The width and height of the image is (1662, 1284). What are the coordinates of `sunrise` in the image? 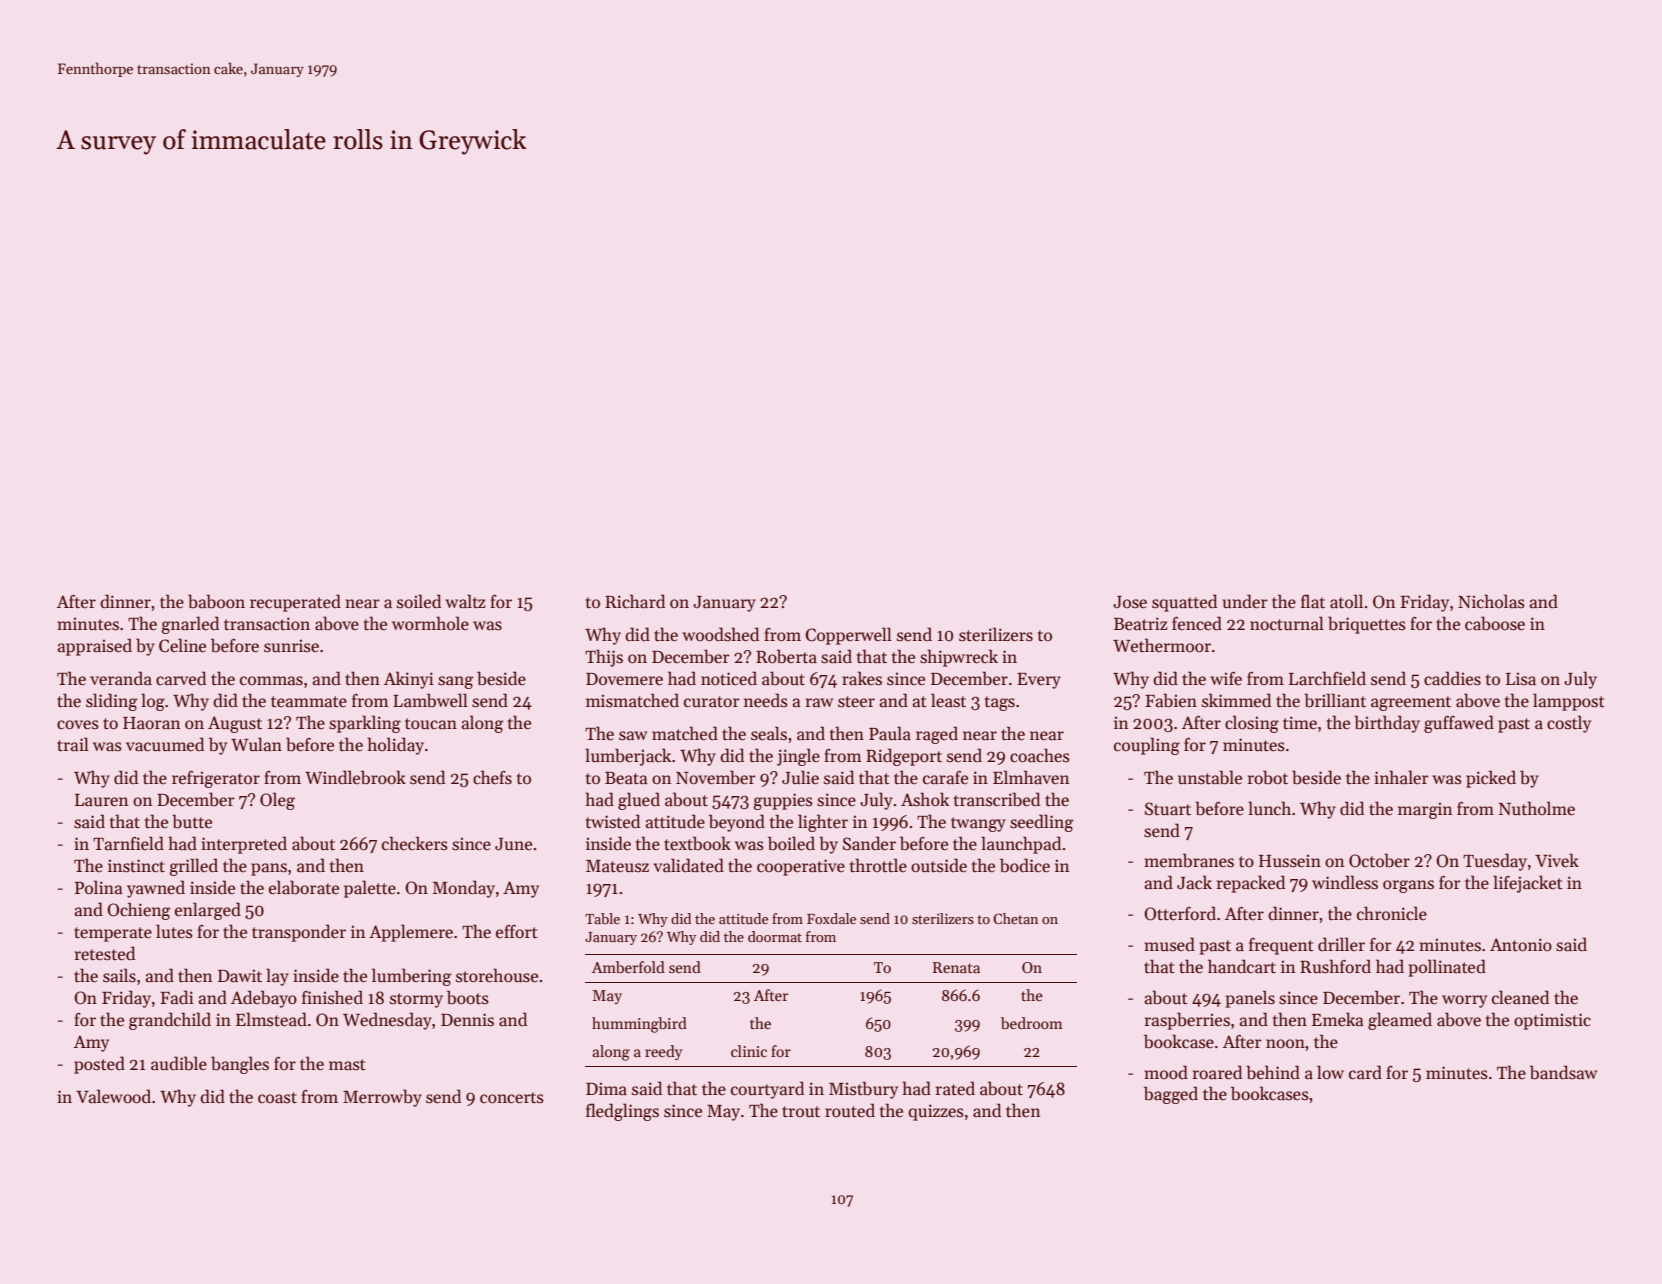 It's located at (291, 646).
